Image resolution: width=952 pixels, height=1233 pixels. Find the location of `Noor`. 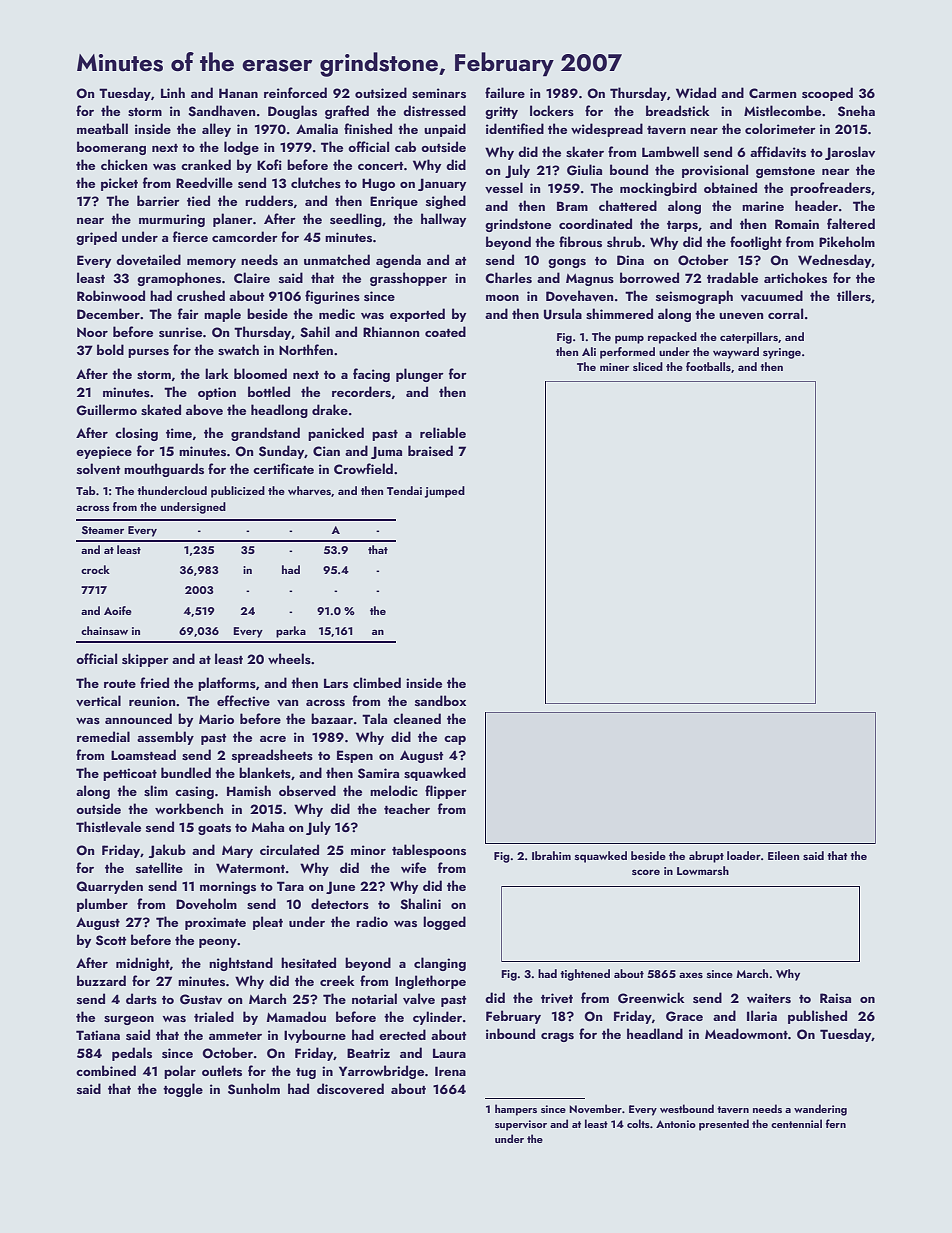

Noor is located at coordinates (92, 332).
